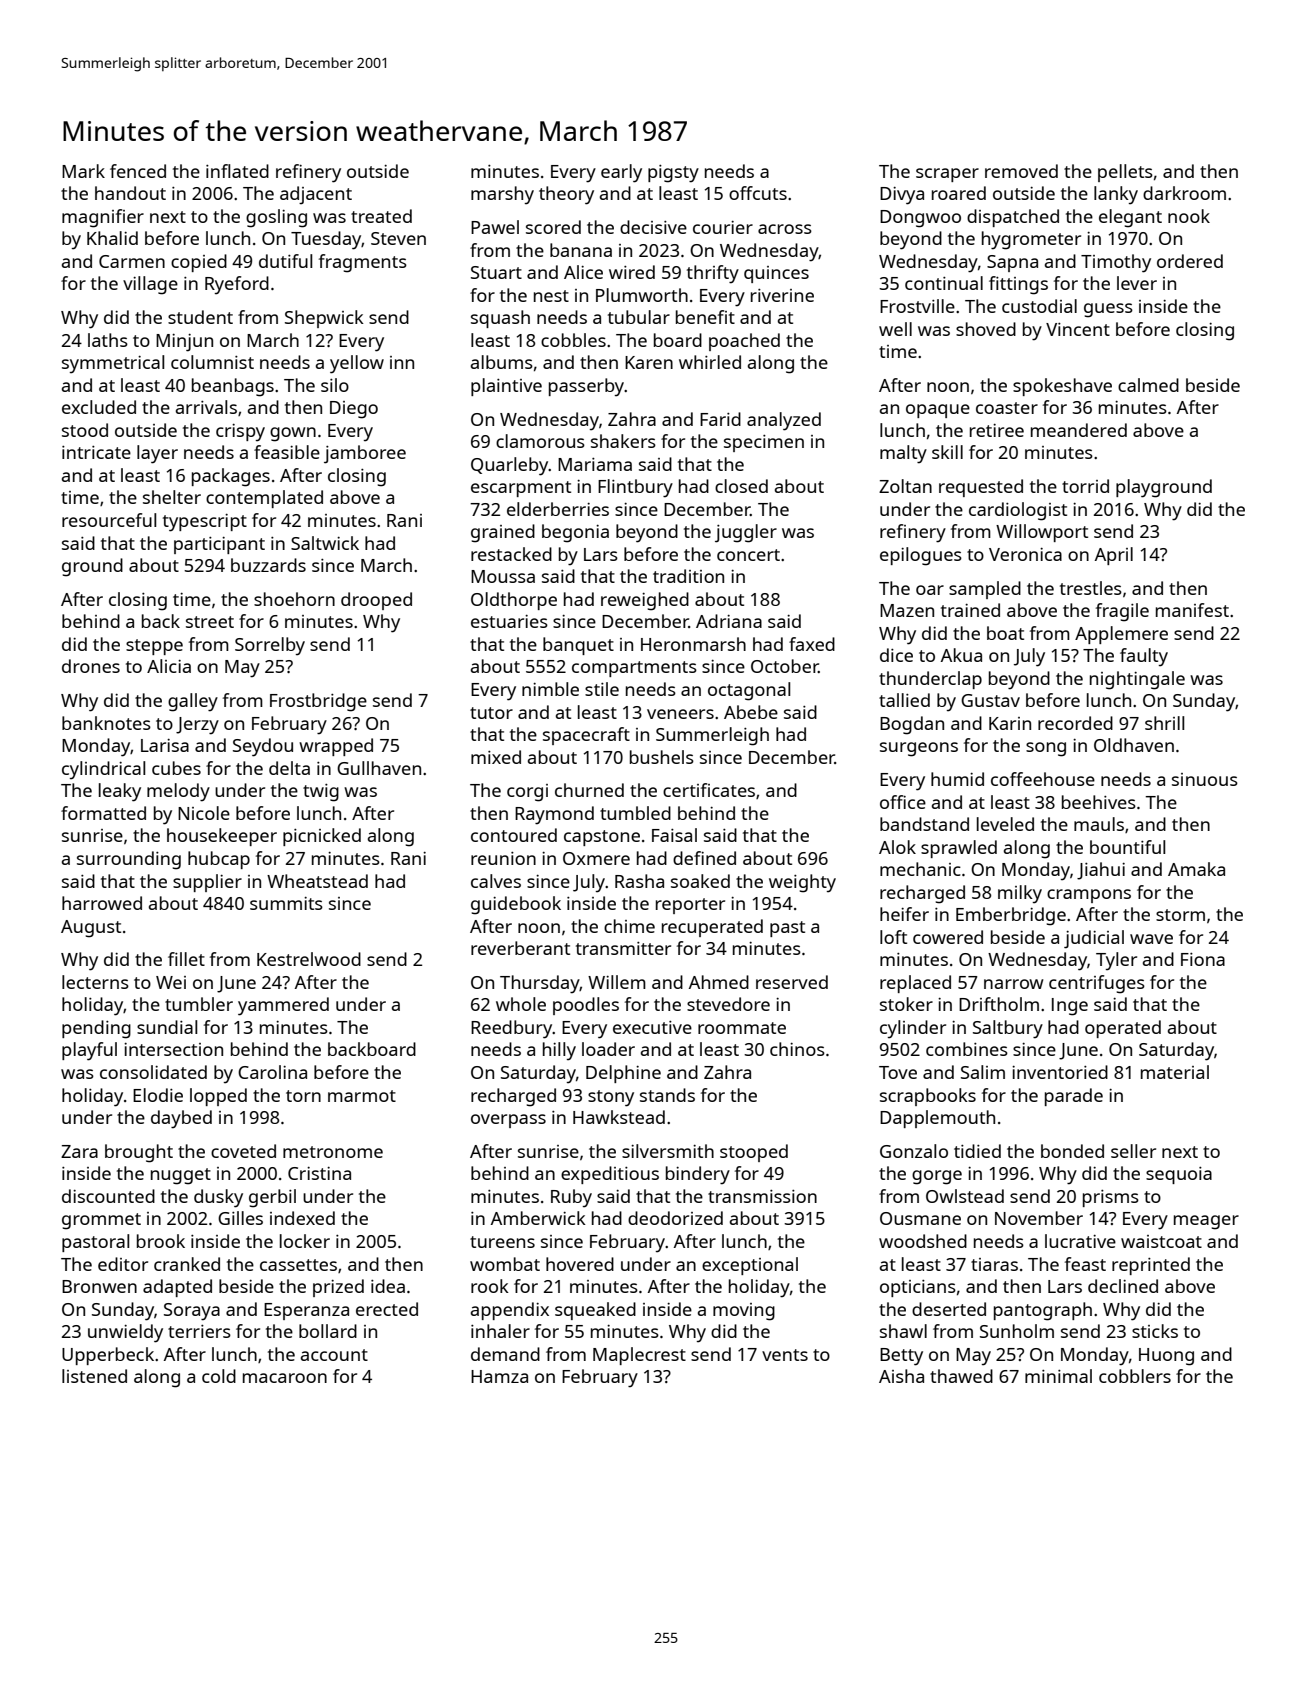 The width and height of the document is (1308, 1693). Describe the element at coordinates (102, 903) in the document. I see `harrowed` at that location.
